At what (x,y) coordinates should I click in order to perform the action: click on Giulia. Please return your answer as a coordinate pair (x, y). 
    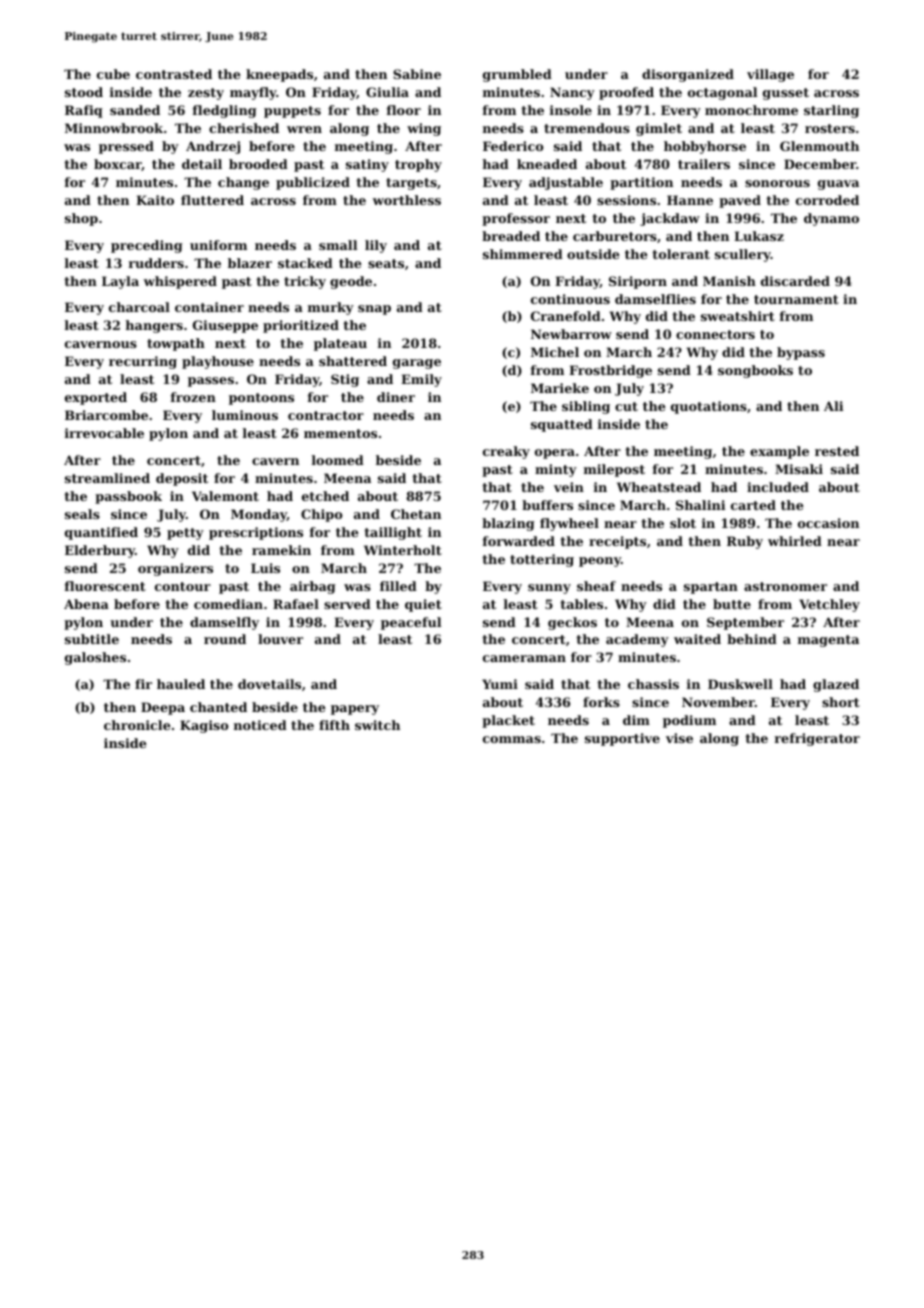
    Looking at the image, I should click on (387, 92).
